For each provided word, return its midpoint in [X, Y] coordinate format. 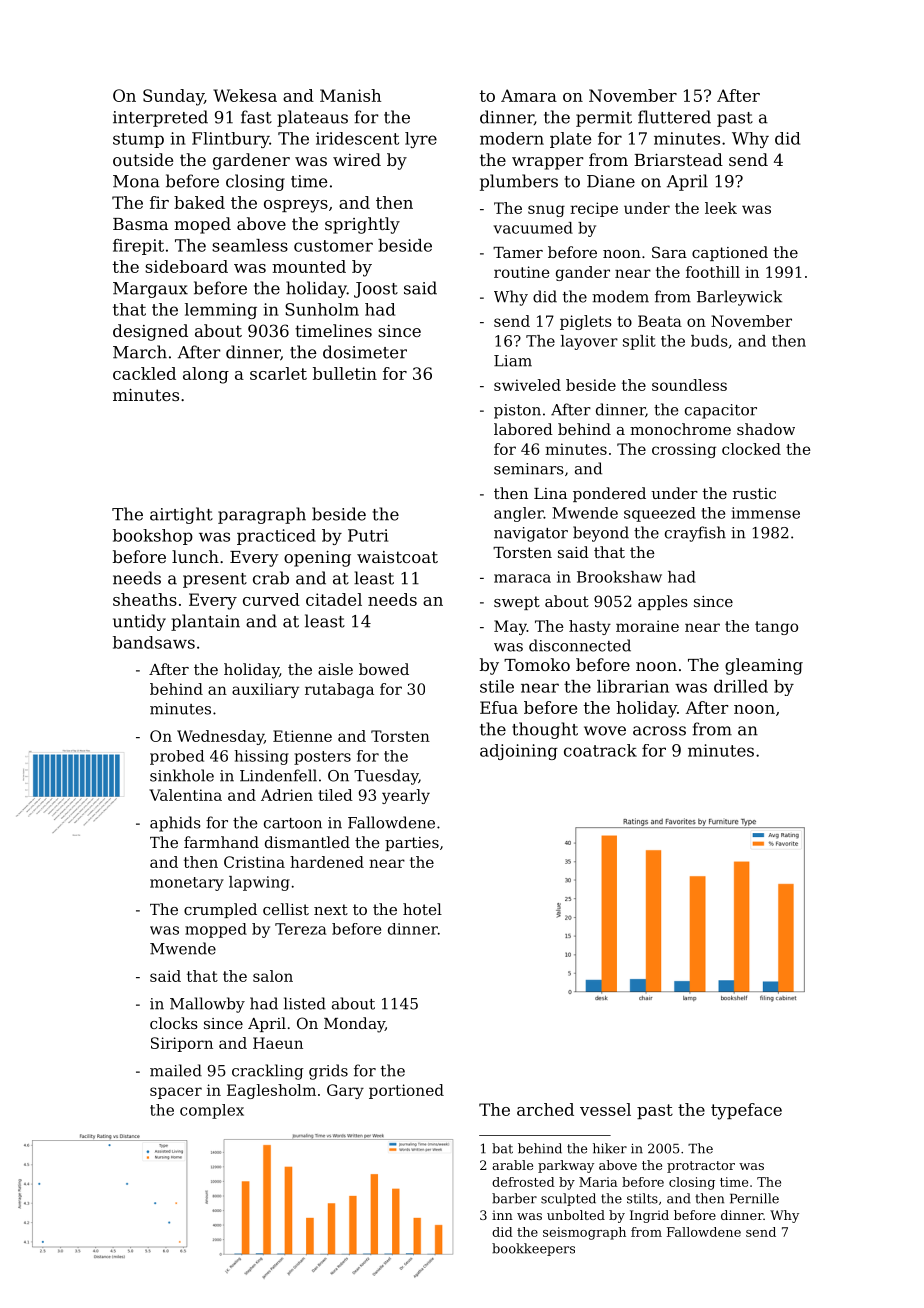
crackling [268, 1072]
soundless [689, 385]
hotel [422, 909]
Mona [136, 181]
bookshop [153, 537]
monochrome [680, 429]
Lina [550, 493]
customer [333, 246]
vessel [605, 1109]
